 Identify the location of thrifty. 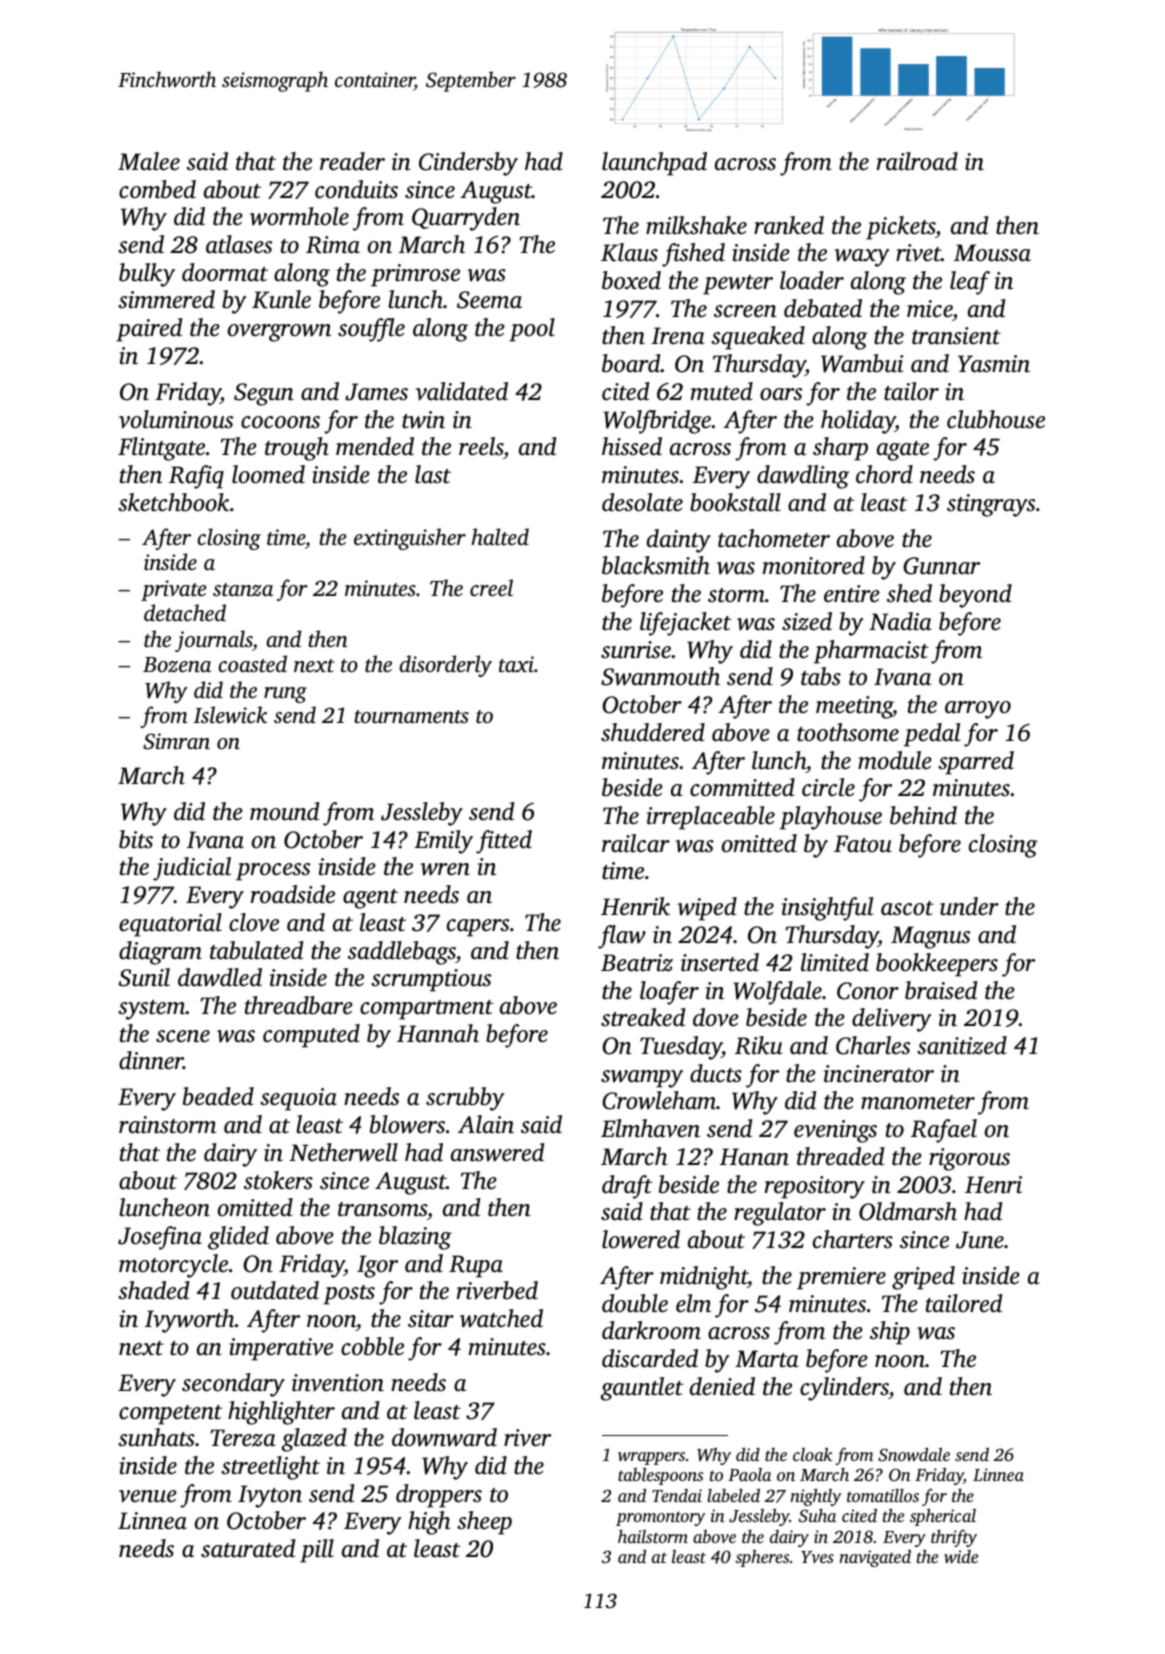
(954, 1538).
